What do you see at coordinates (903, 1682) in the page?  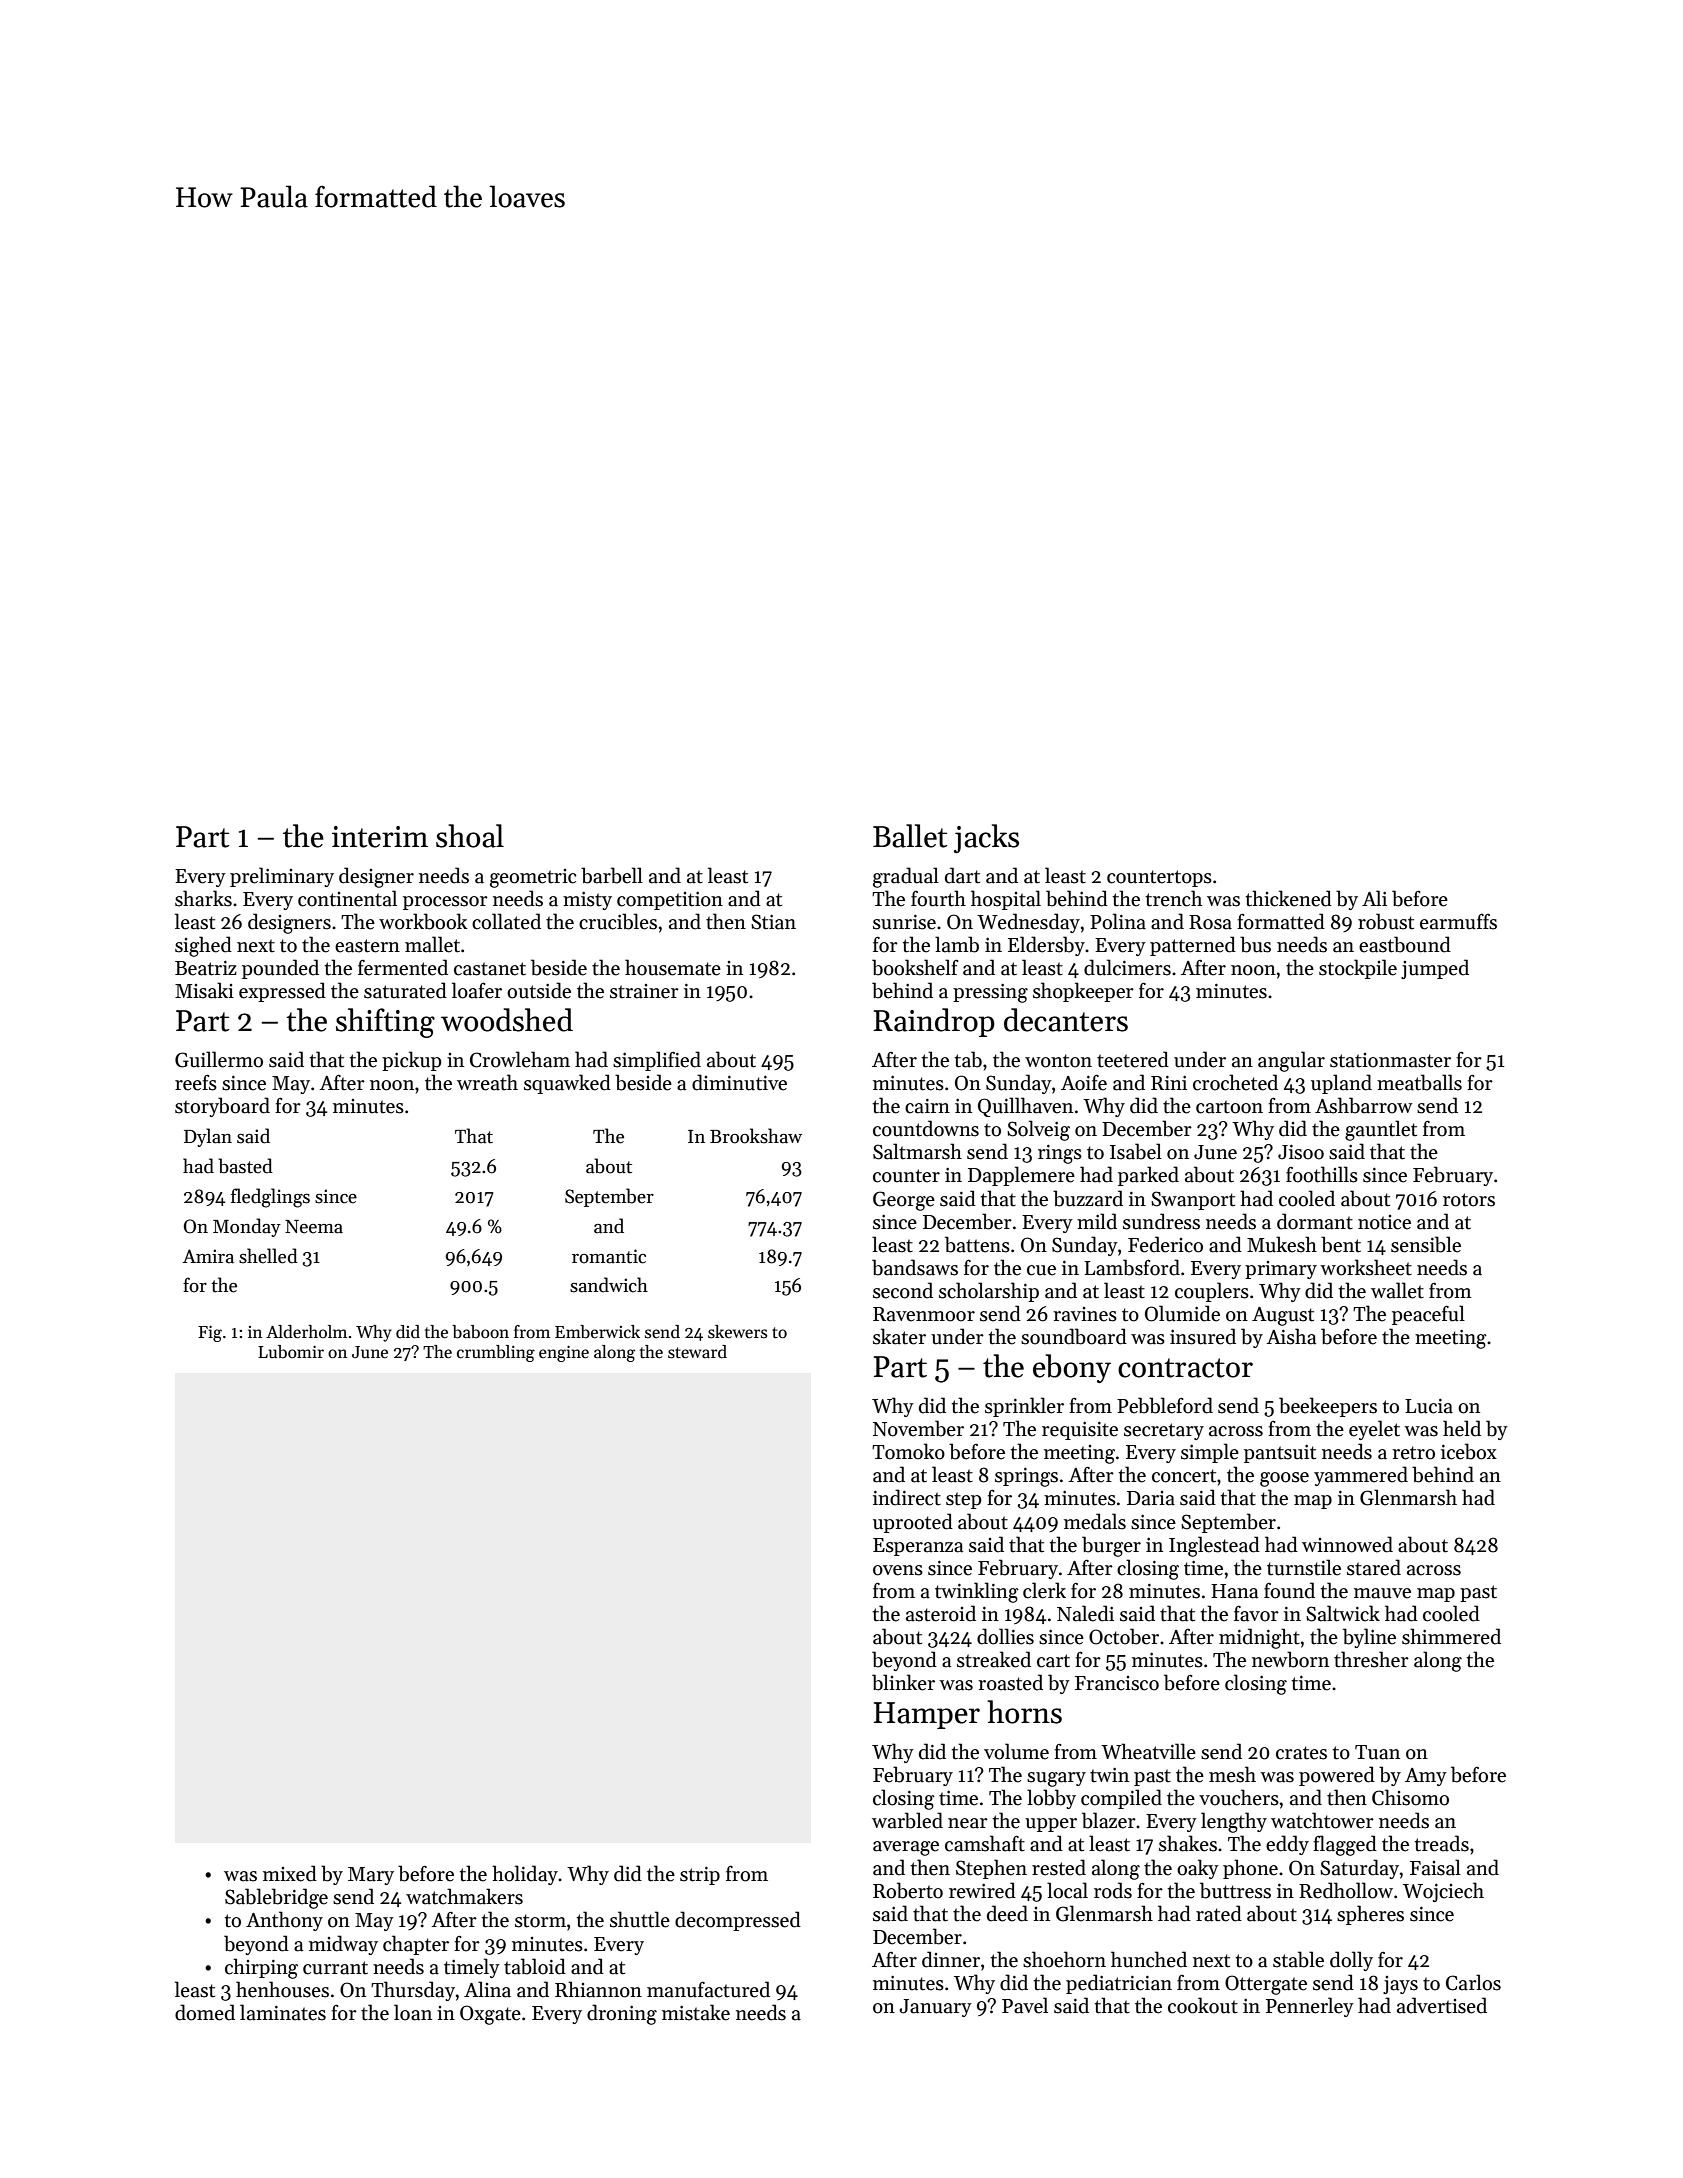 I see `blinker` at bounding box center [903, 1682].
